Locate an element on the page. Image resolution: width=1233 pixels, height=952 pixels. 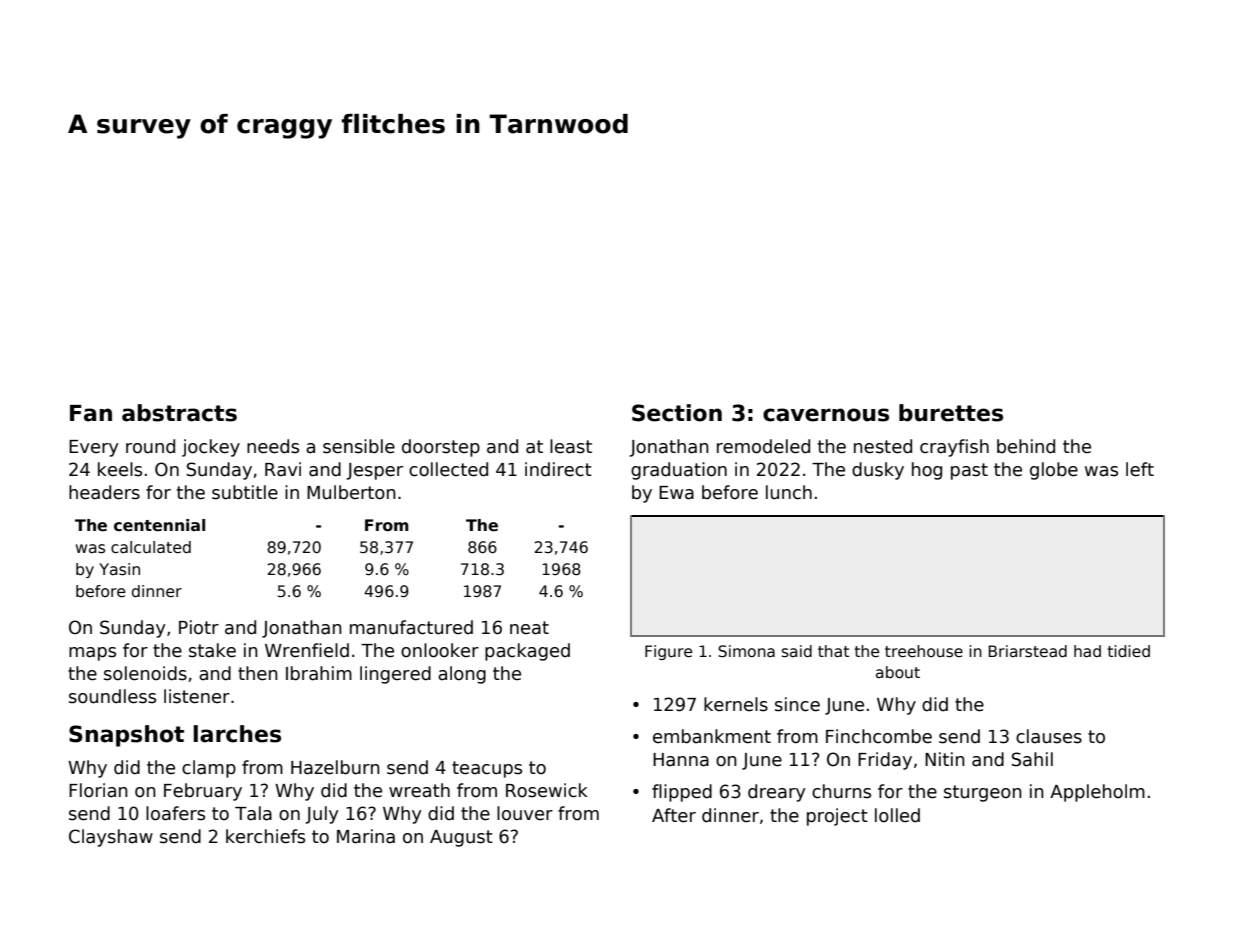
July is located at coordinates (321, 815).
